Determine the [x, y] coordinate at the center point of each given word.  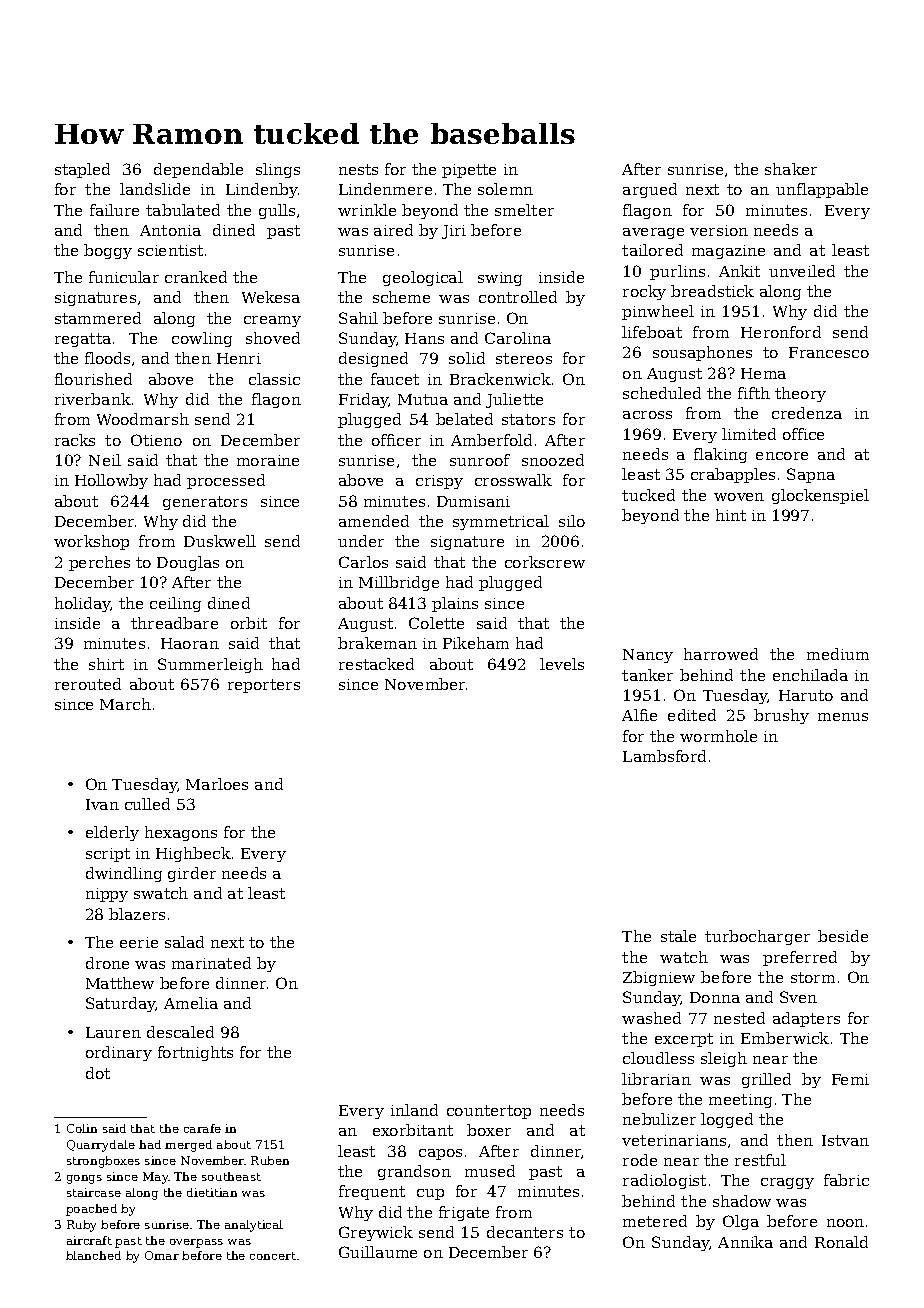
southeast [231, 1176]
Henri [239, 358]
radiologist [664, 1181]
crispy [439, 482]
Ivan [102, 804]
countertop [489, 1112]
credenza [807, 413]
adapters [806, 1019]
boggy [108, 251]
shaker [791, 169]
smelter [524, 210]
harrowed [721, 654]
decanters [525, 1232]
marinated [211, 963]
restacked [376, 664]
